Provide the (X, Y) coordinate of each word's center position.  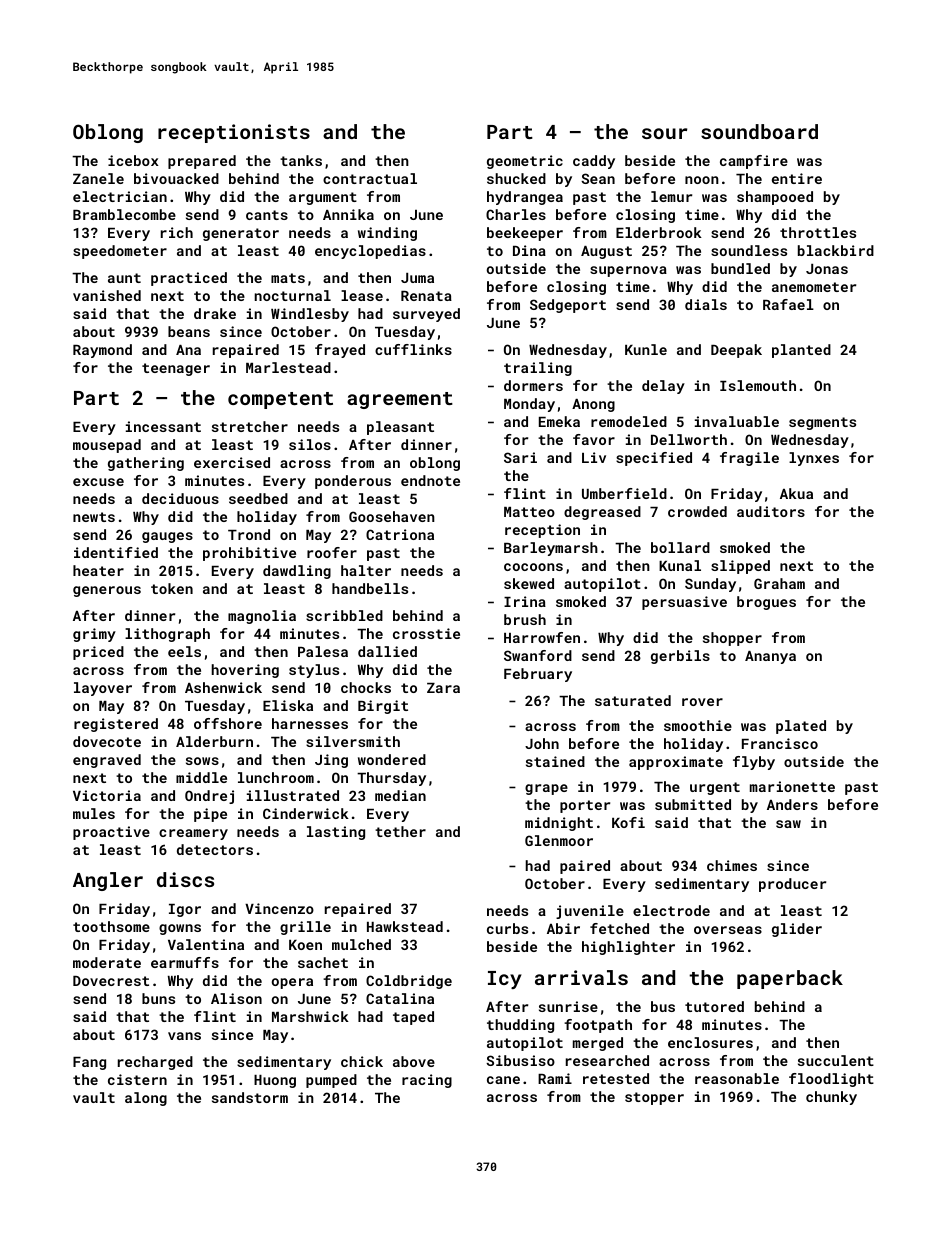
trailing (538, 369)
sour (664, 133)
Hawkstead (405, 926)
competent (280, 400)
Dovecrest (111, 981)
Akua (796, 493)
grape (546, 789)
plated (801, 727)
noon (702, 180)
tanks (301, 160)
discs (185, 879)
